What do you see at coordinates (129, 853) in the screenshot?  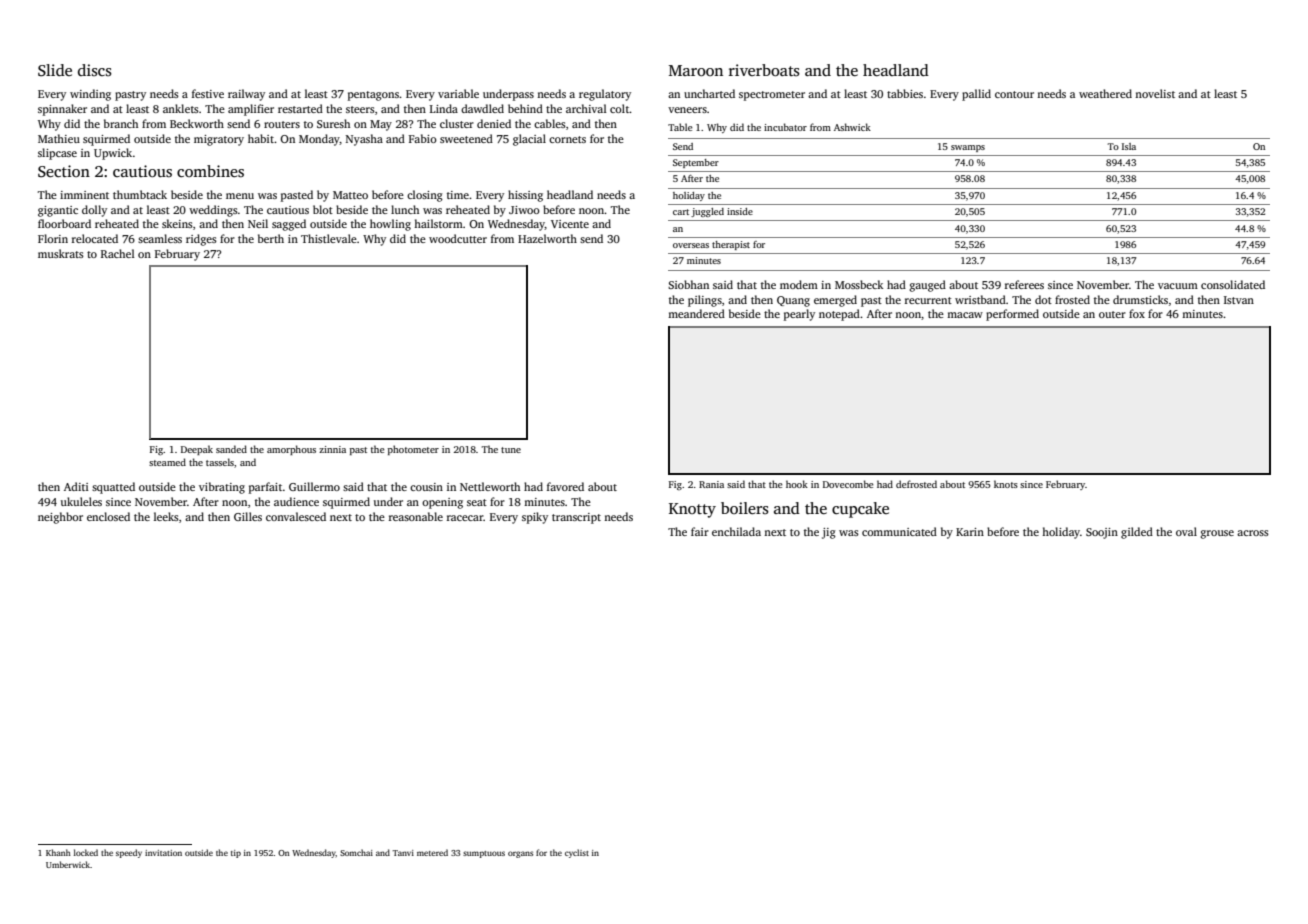 I see `speedy` at bounding box center [129, 853].
